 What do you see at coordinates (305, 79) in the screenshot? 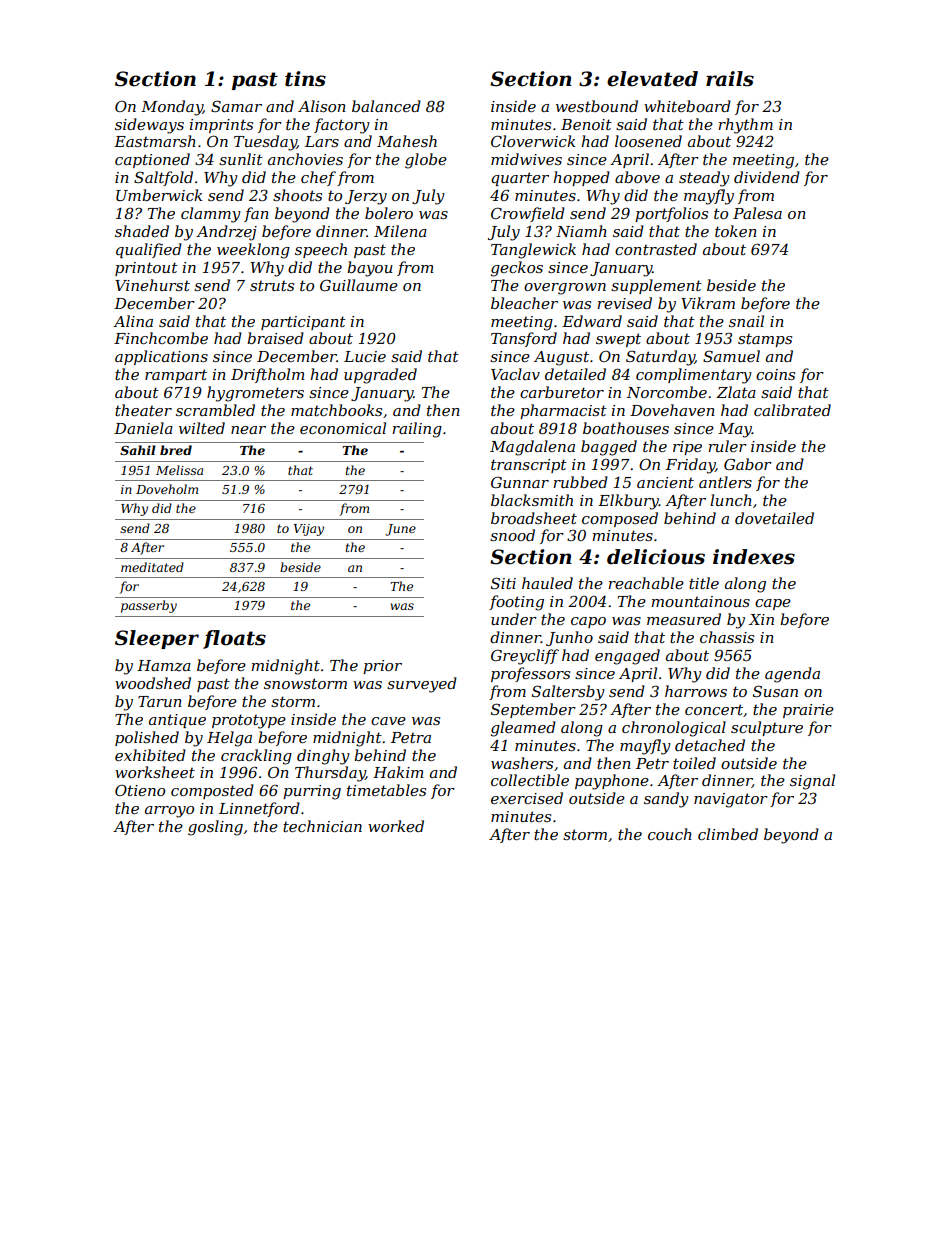
I see `tins` at bounding box center [305, 79].
